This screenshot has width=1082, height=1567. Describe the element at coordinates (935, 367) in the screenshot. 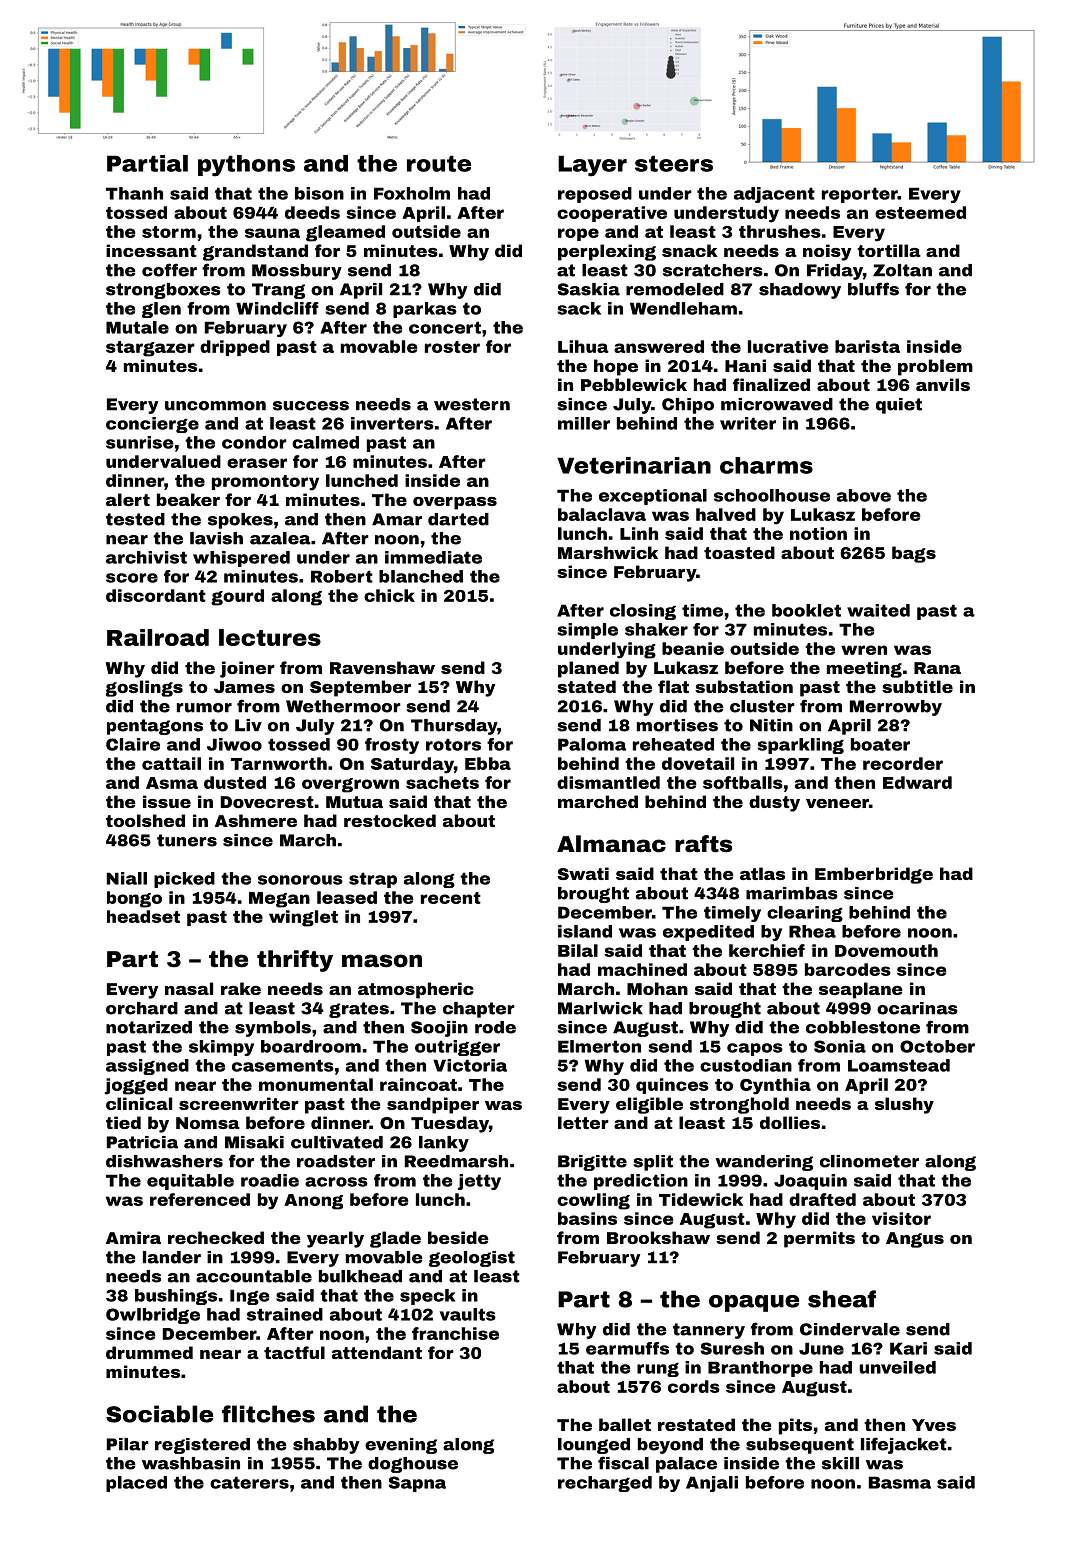

I see `problem` at that location.
